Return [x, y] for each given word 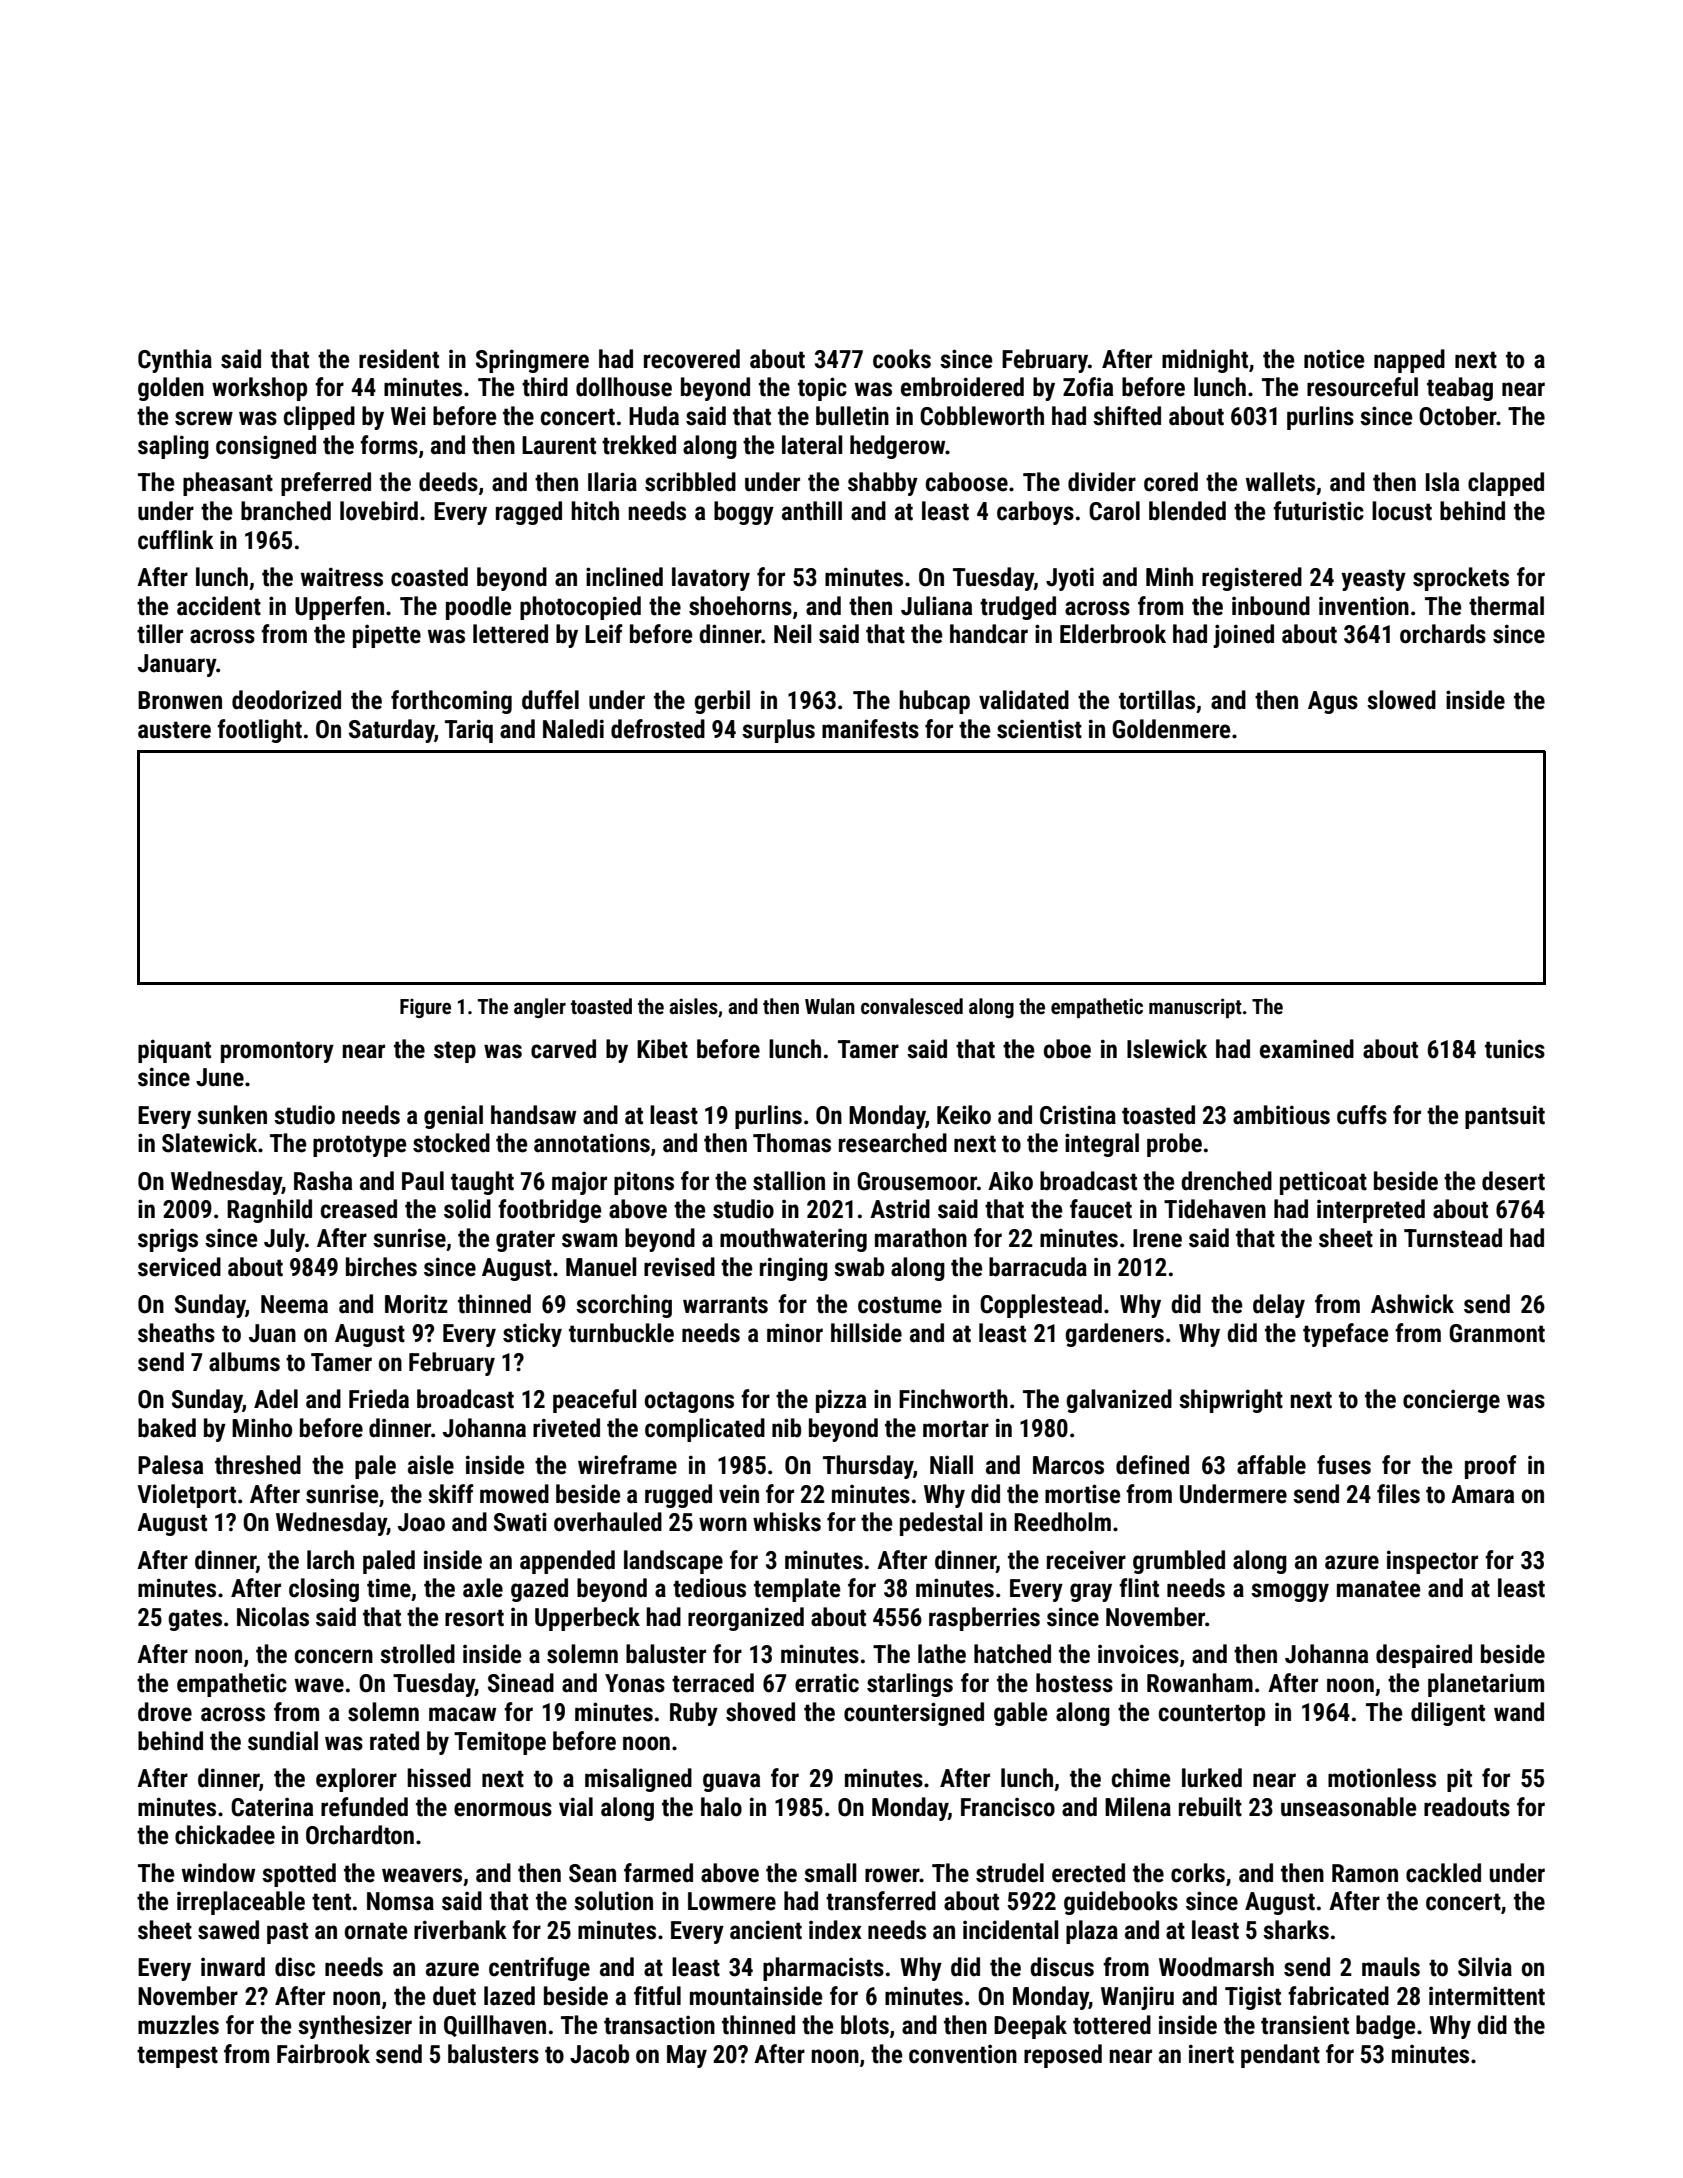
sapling [173, 447]
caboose [967, 482]
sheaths [176, 1333]
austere [174, 730]
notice [1334, 359]
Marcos [1068, 1465]
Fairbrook [323, 2054]
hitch [595, 511]
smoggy [1290, 1592]
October [1458, 416]
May [687, 2056]
